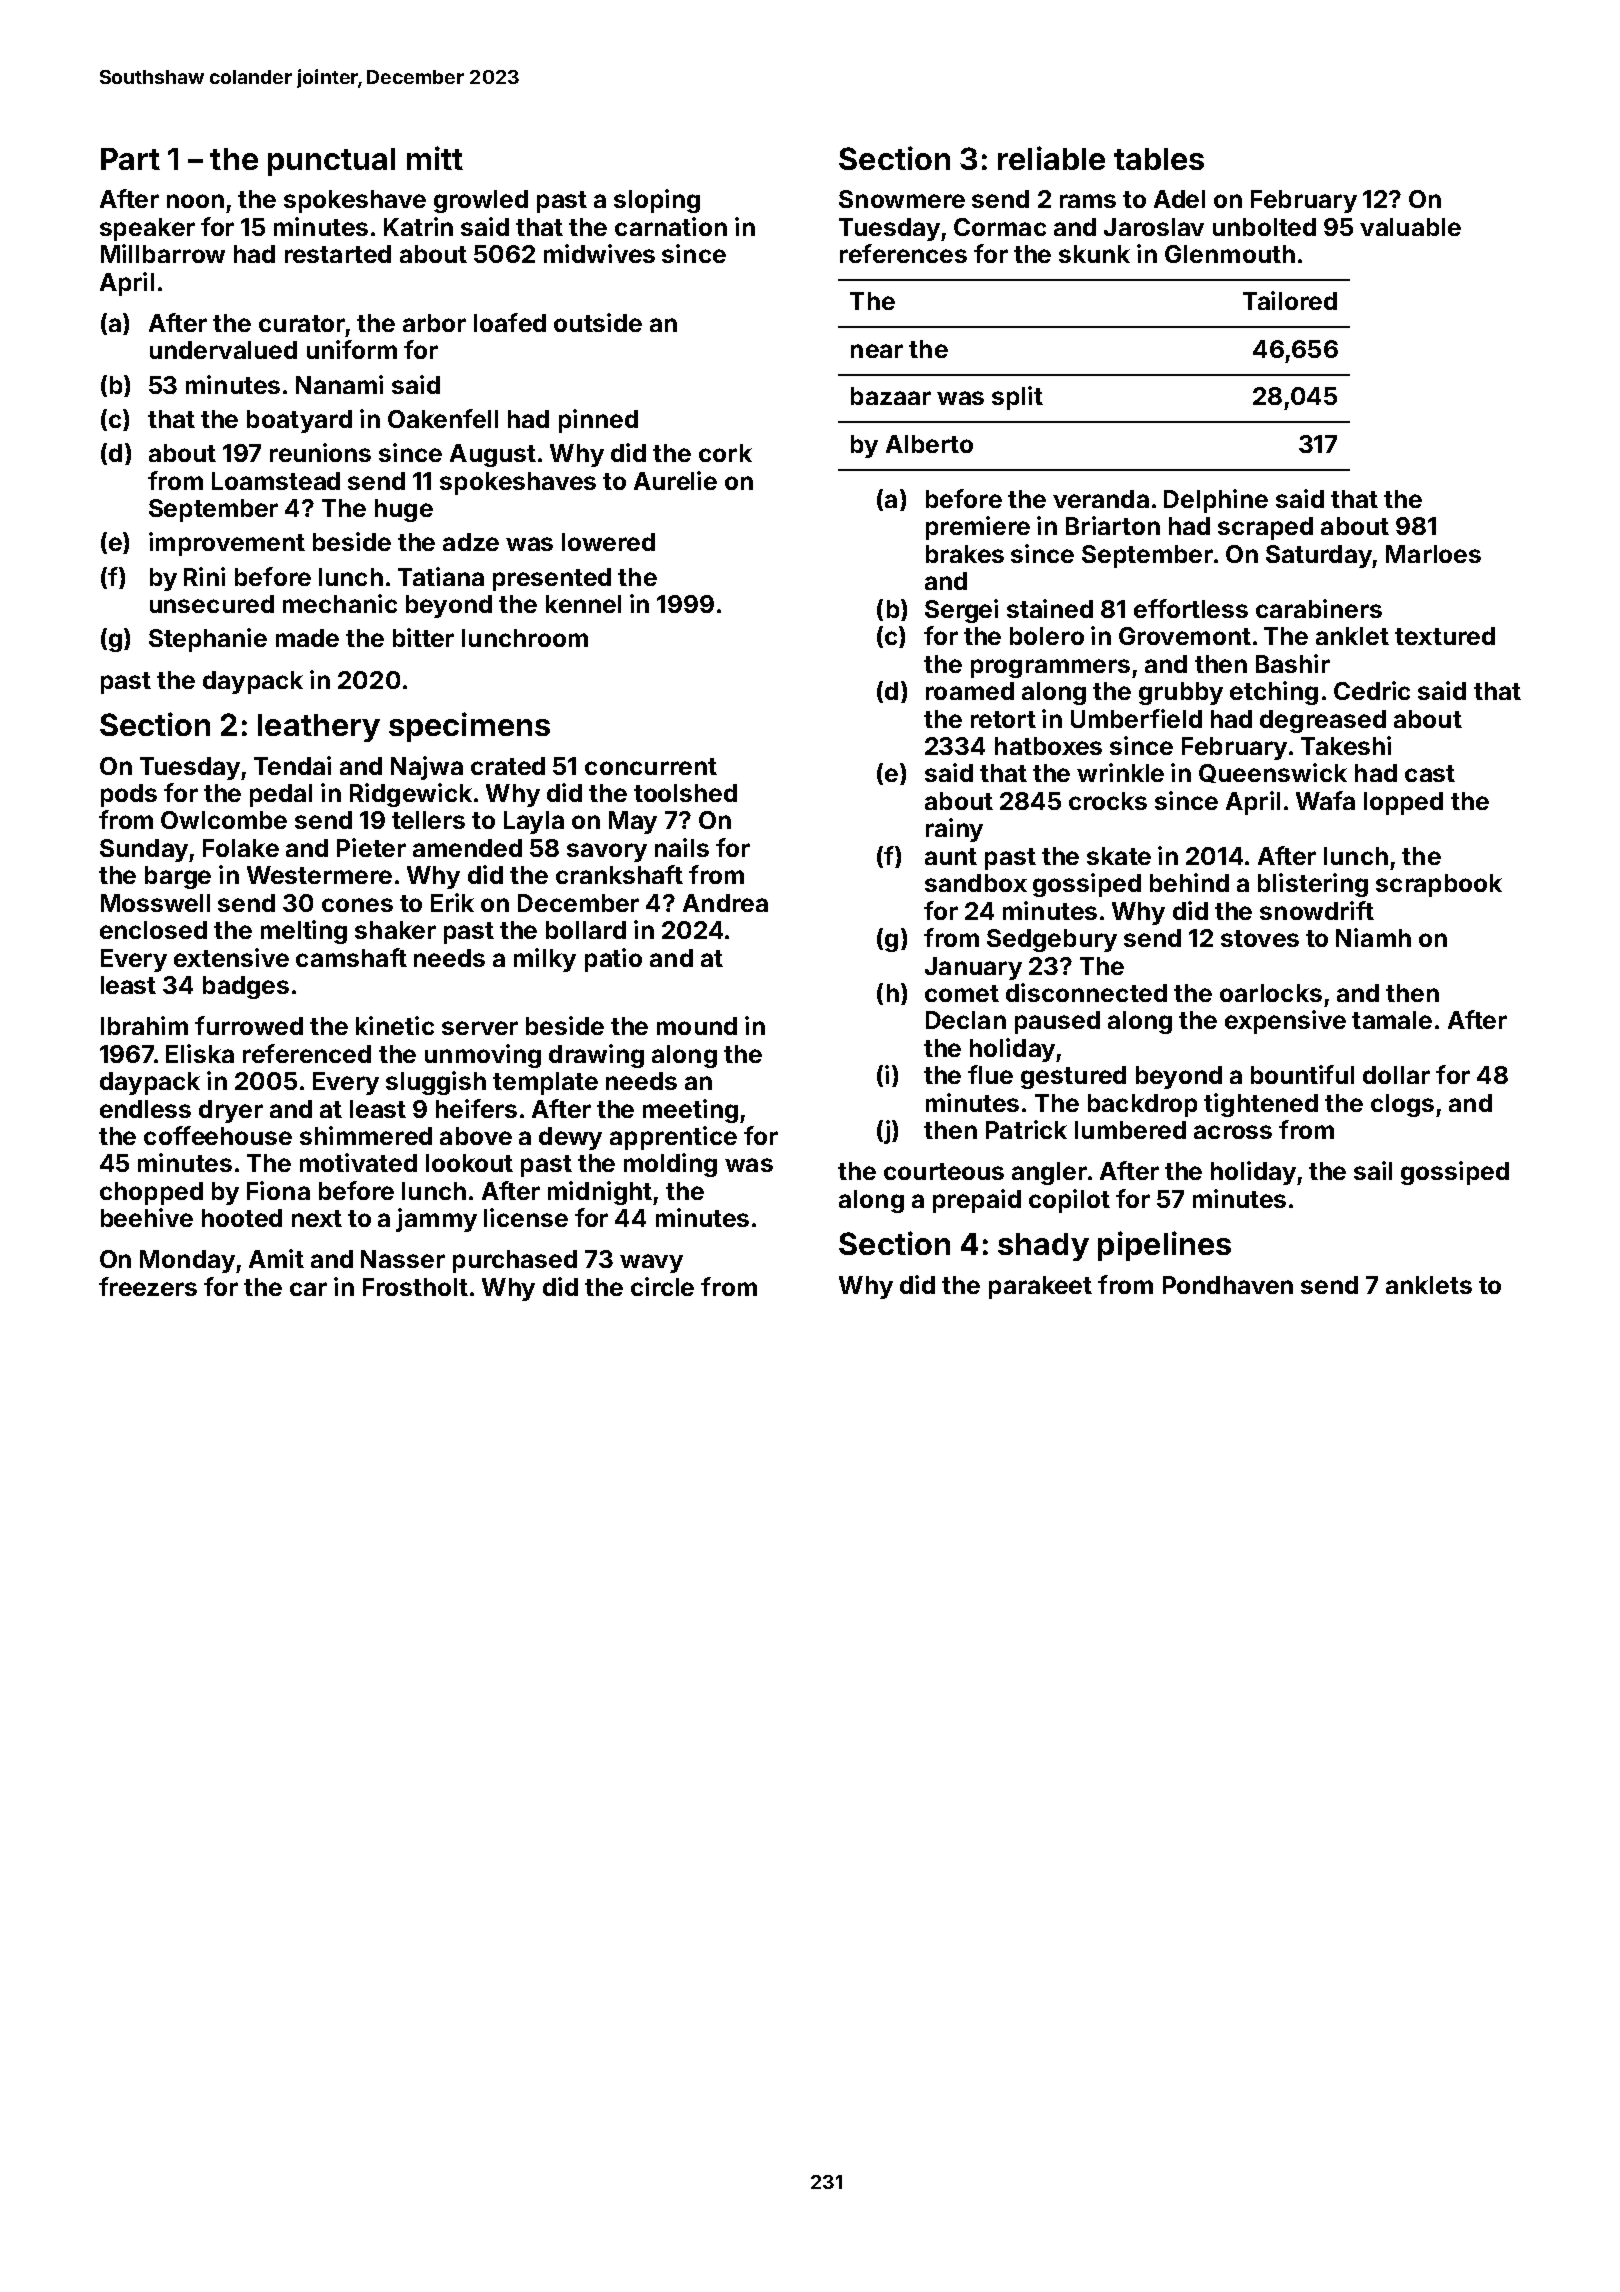 Image resolution: width=1620 pixels, height=2292 pixels. What do you see at coordinates (155, 903) in the screenshot?
I see `Mosswell` at bounding box center [155, 903].
